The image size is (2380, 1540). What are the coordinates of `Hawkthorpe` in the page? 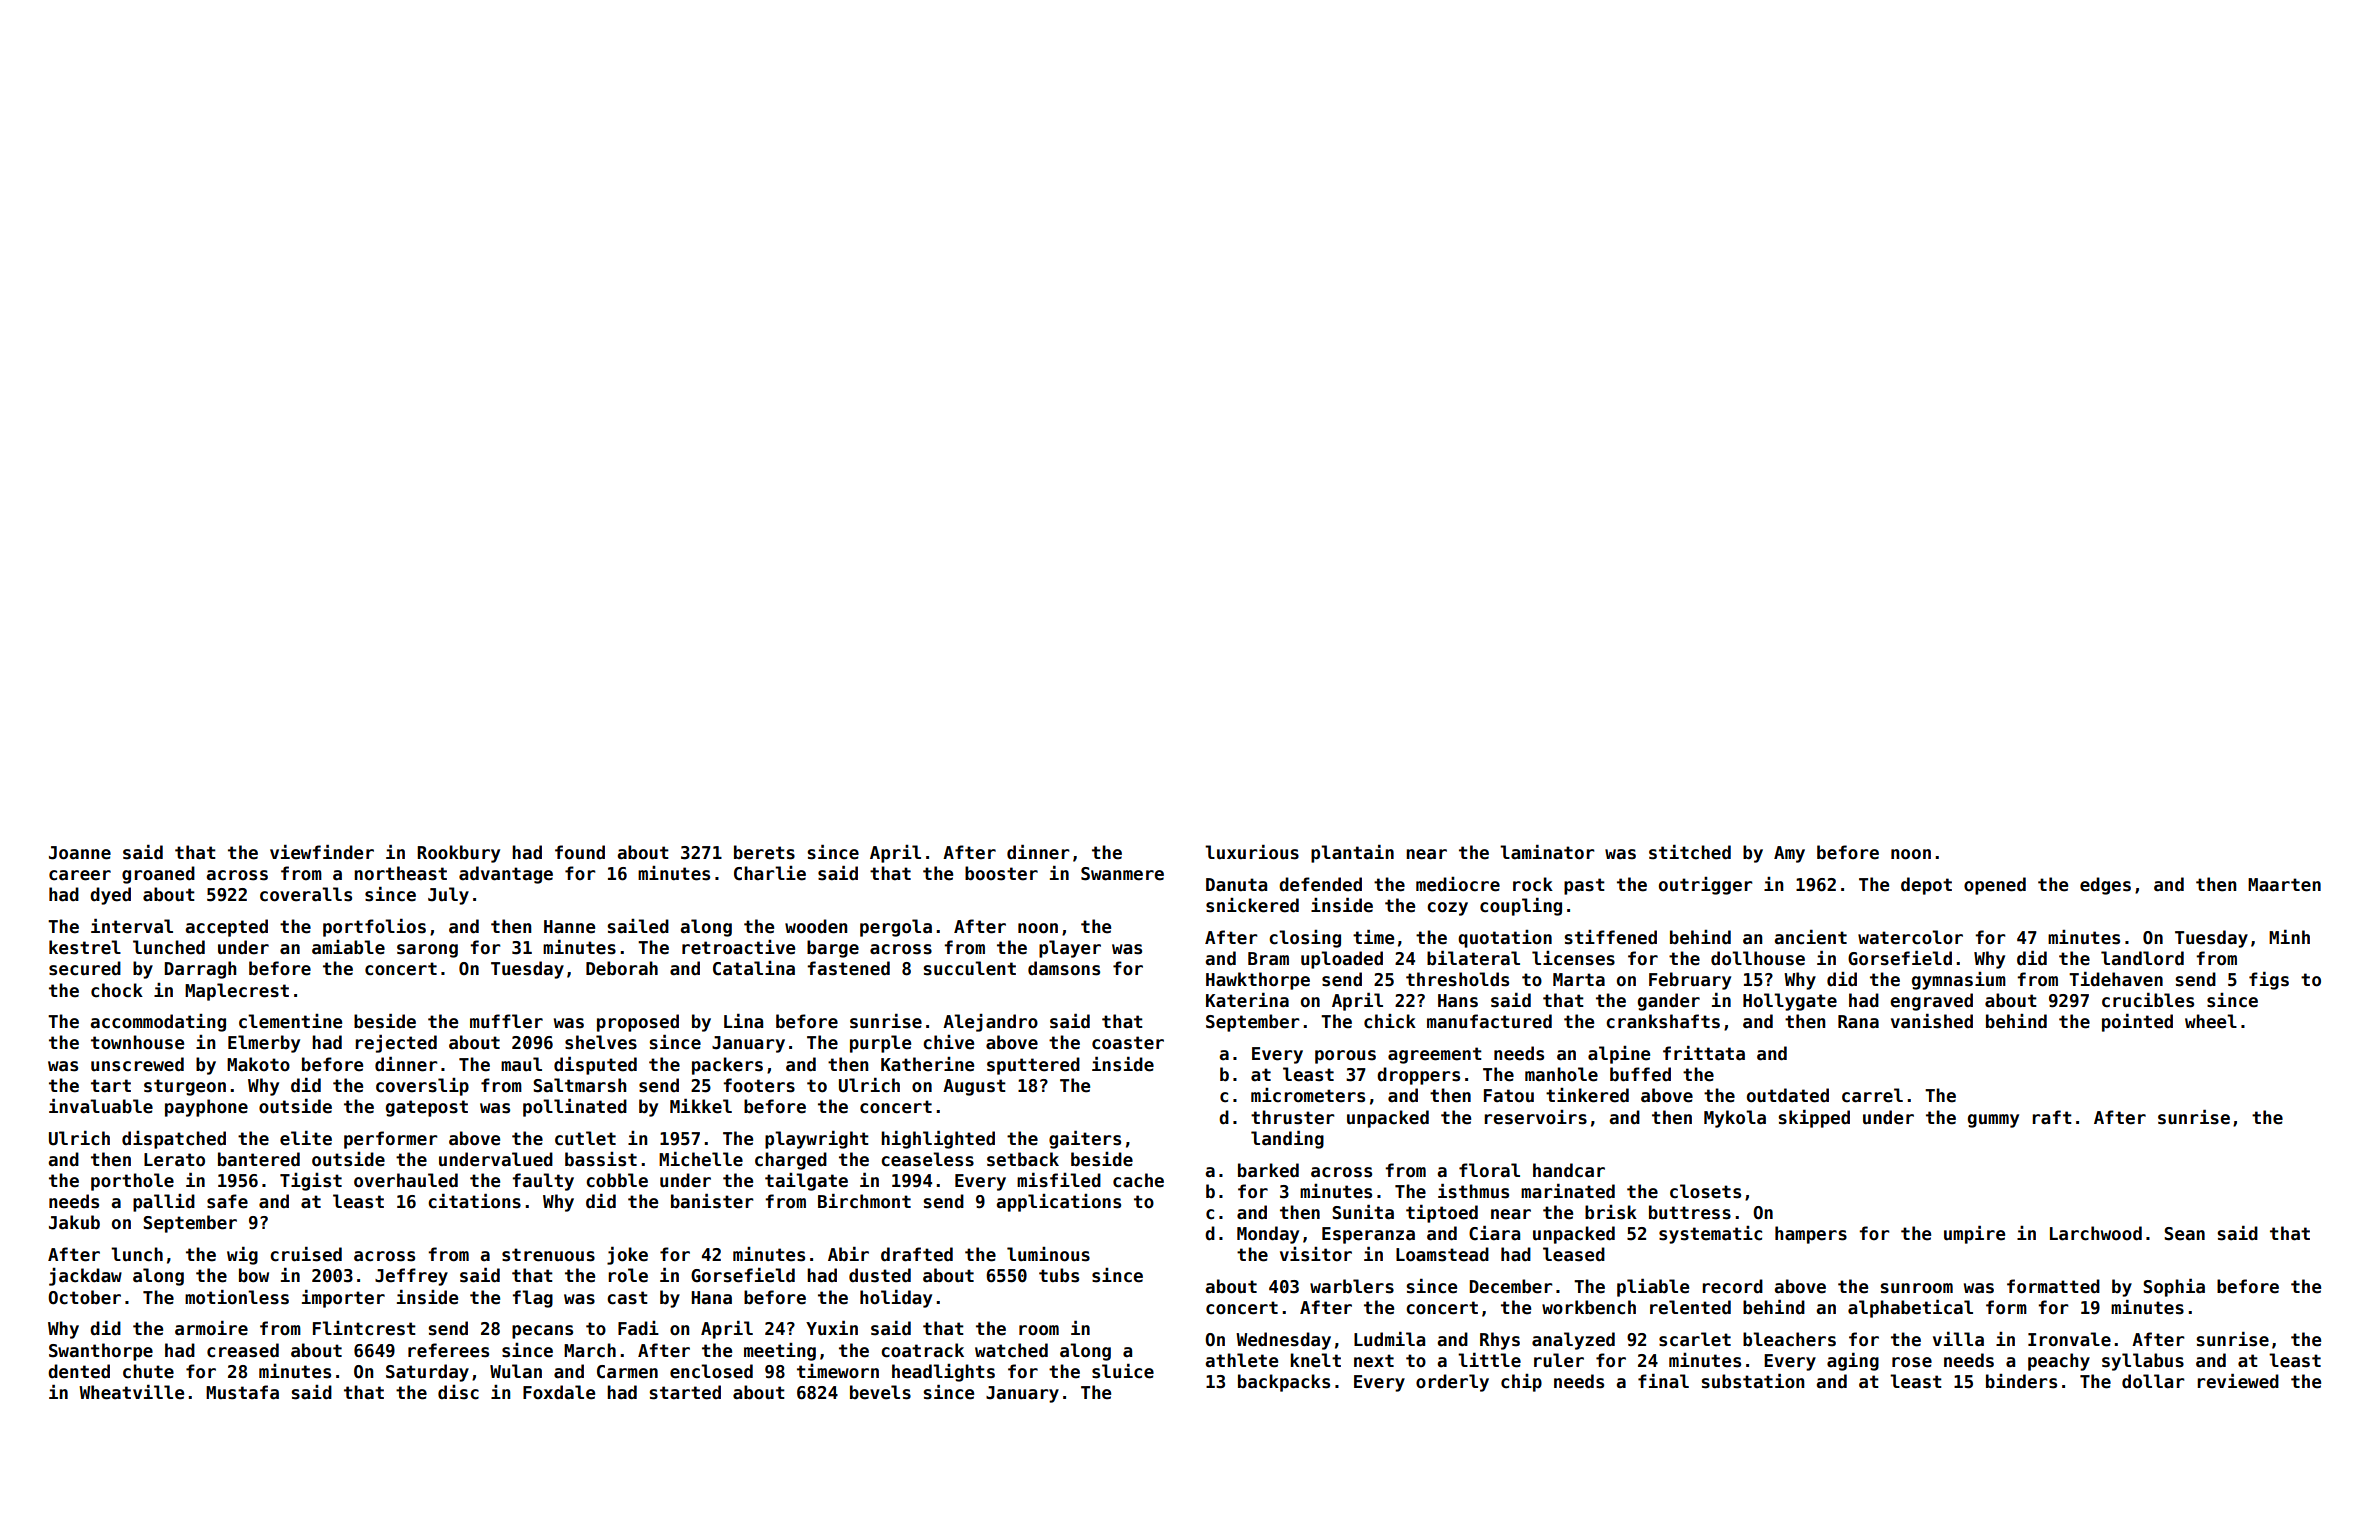 It's located at (1258, 981).
